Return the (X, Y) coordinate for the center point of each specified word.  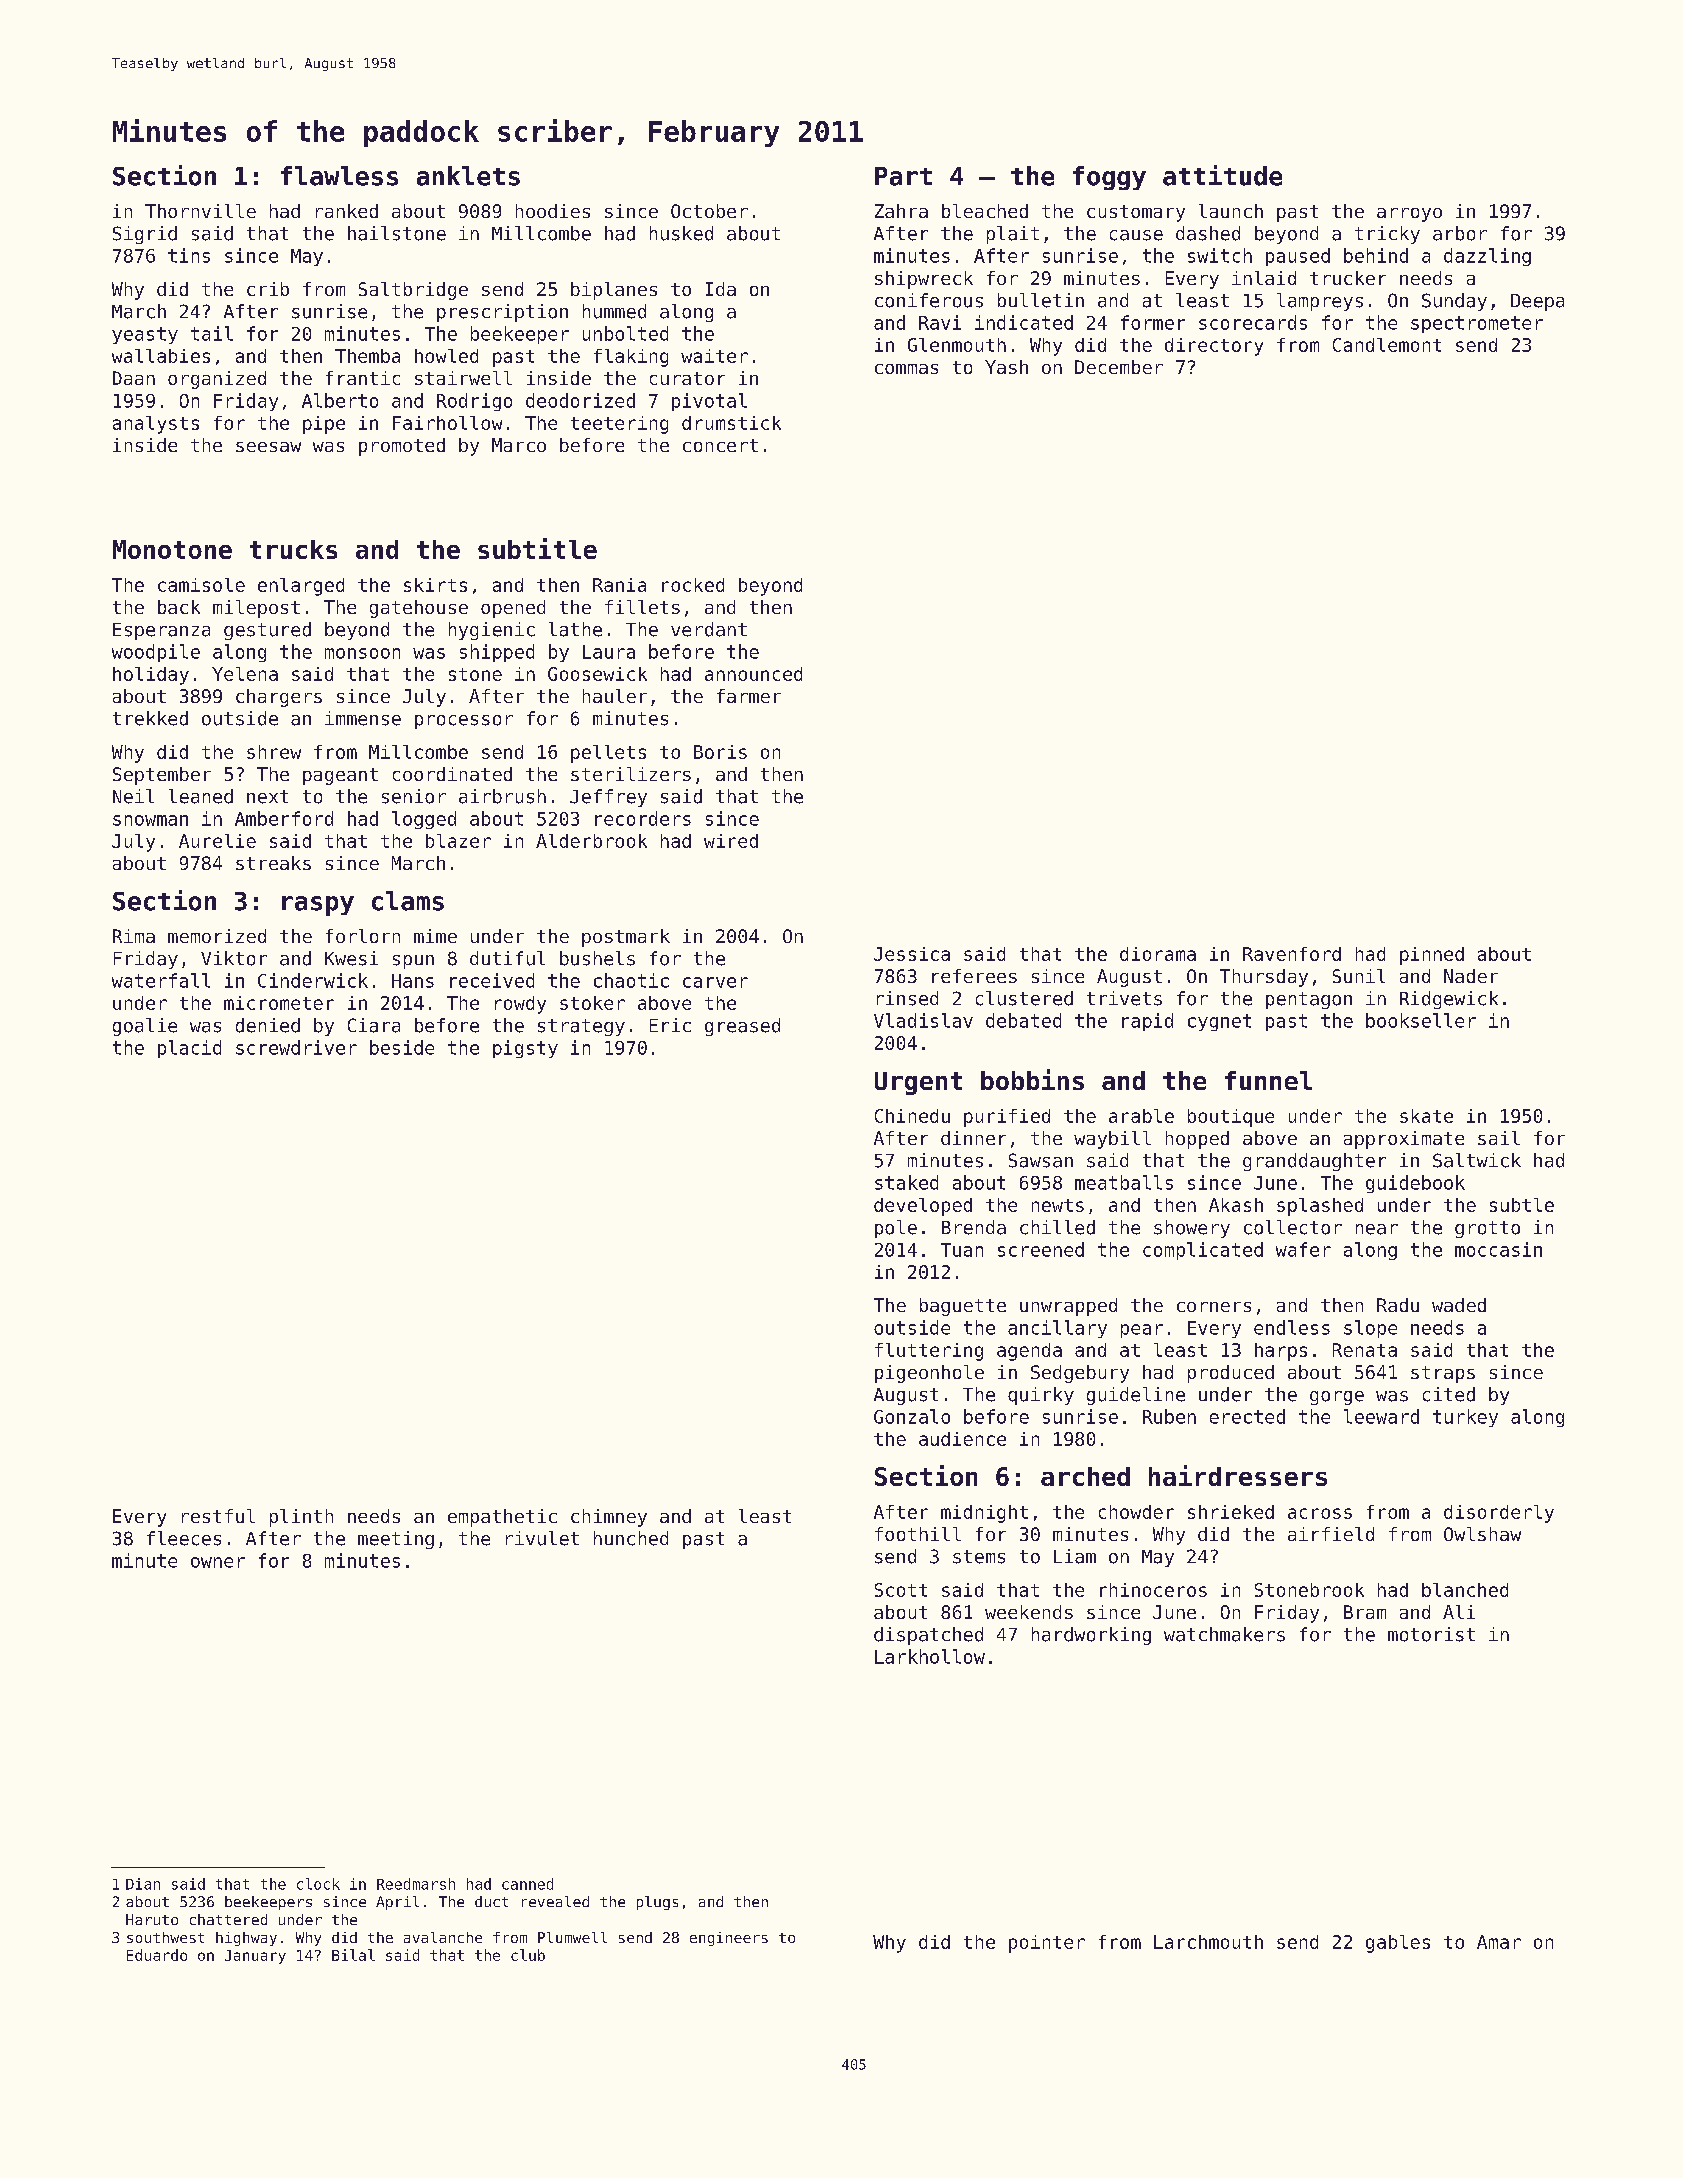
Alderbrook (591, 841)
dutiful (507, 958)
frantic (363, 378)
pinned (1432, 956)
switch (1220, 255)
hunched (631, 1538)
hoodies (553, 211)
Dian (143, 1884)
